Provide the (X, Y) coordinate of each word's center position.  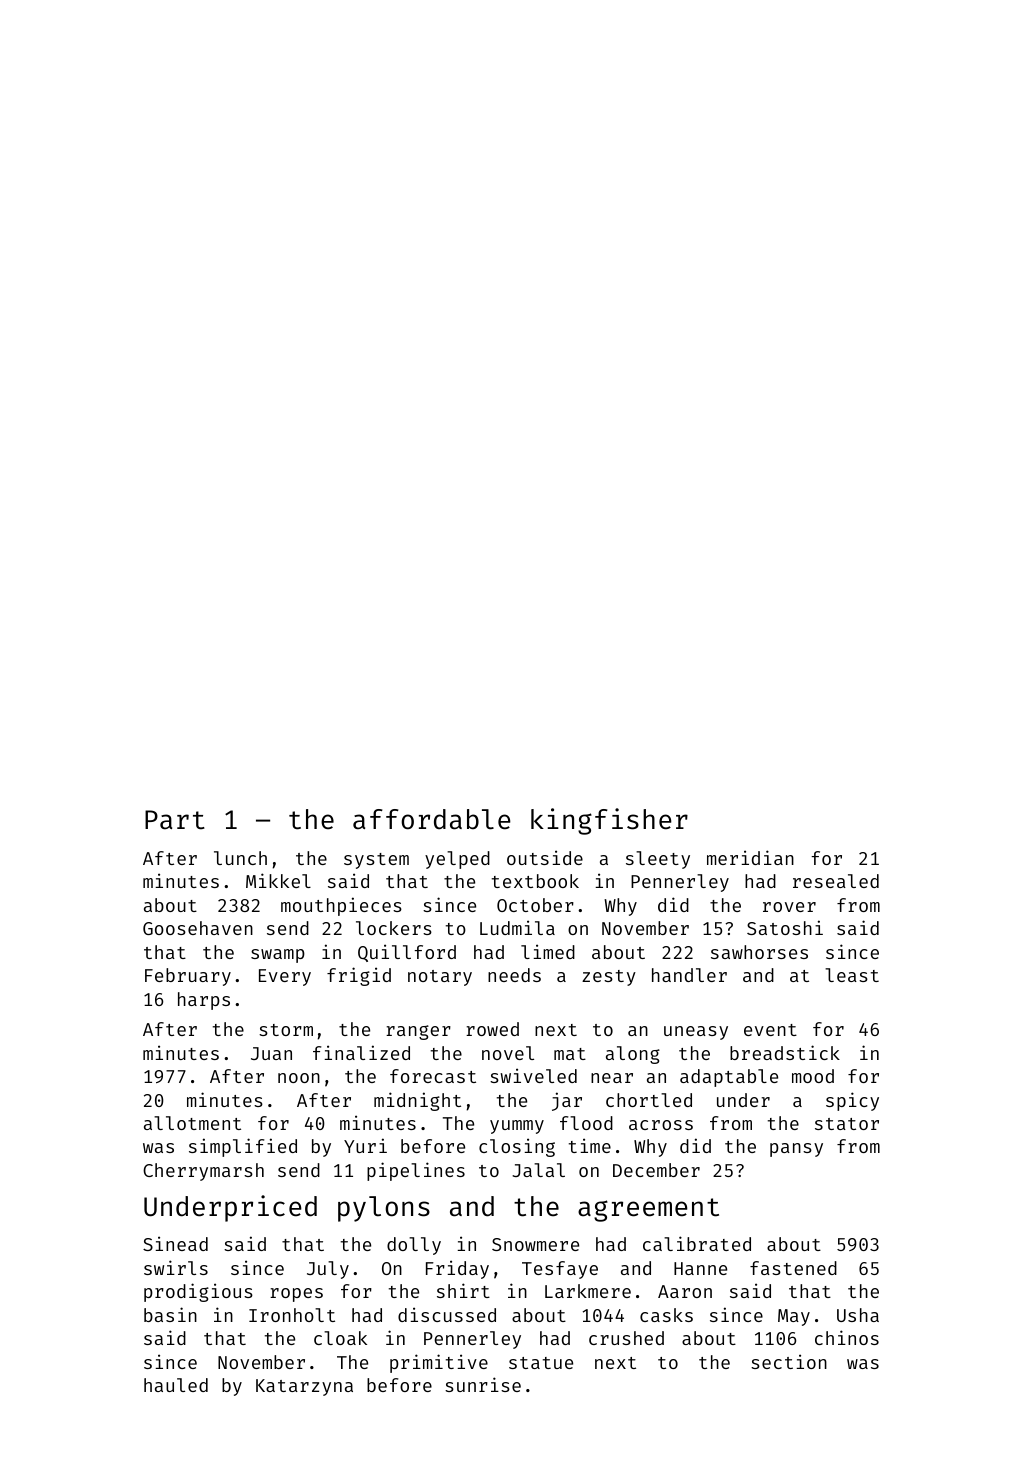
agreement (648, 1210)
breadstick (785, 1052)
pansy (796, 1150)
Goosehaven (198, 928)
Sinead (175, 1243)
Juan (271, 1053)
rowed (492, 1029)
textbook (535, 881)
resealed (836, 881)
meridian (750, 857)
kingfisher (609, 821)
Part (175, 820)
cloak (340, 1338)
